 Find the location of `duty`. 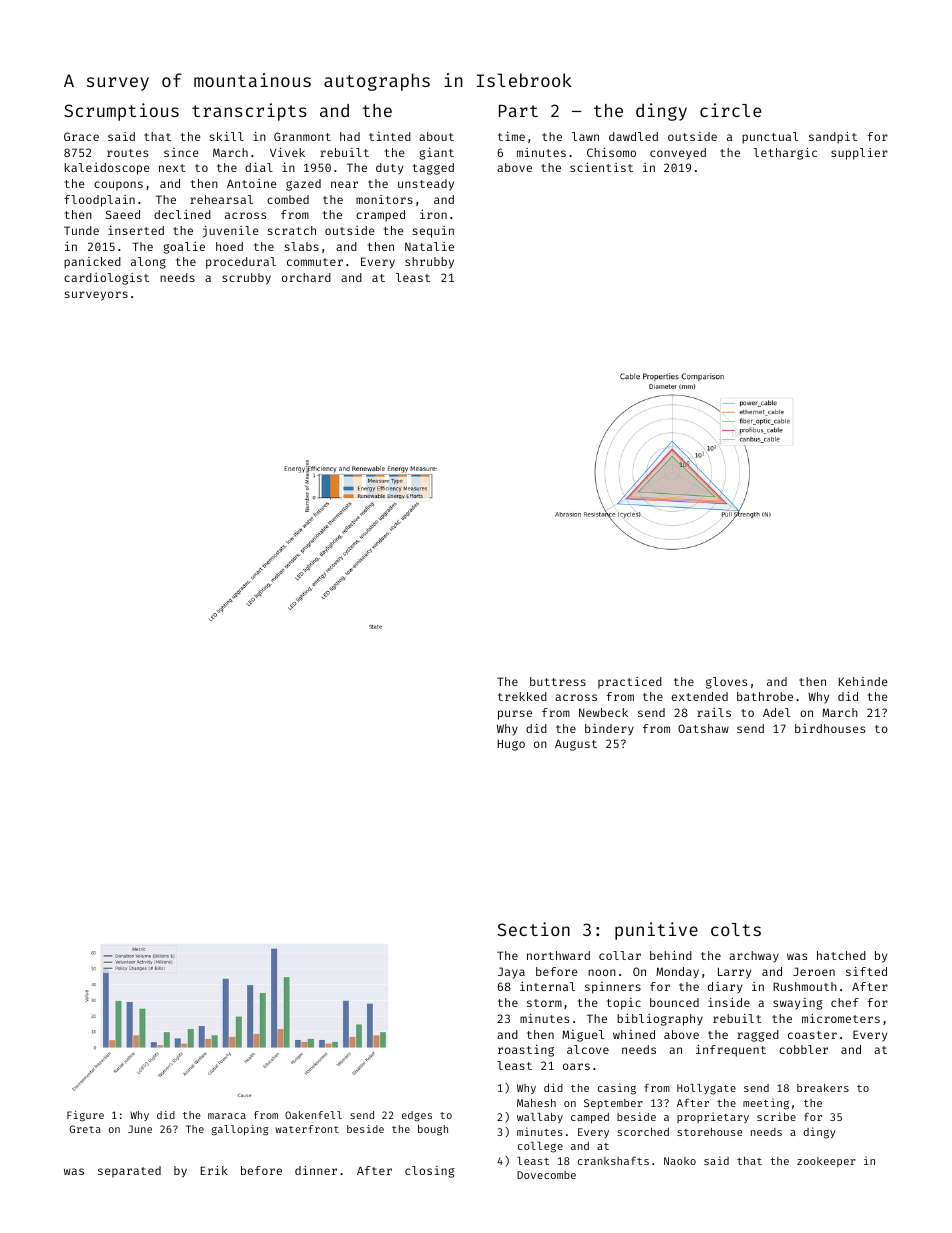

duty is located at coordinates (389, 169).
